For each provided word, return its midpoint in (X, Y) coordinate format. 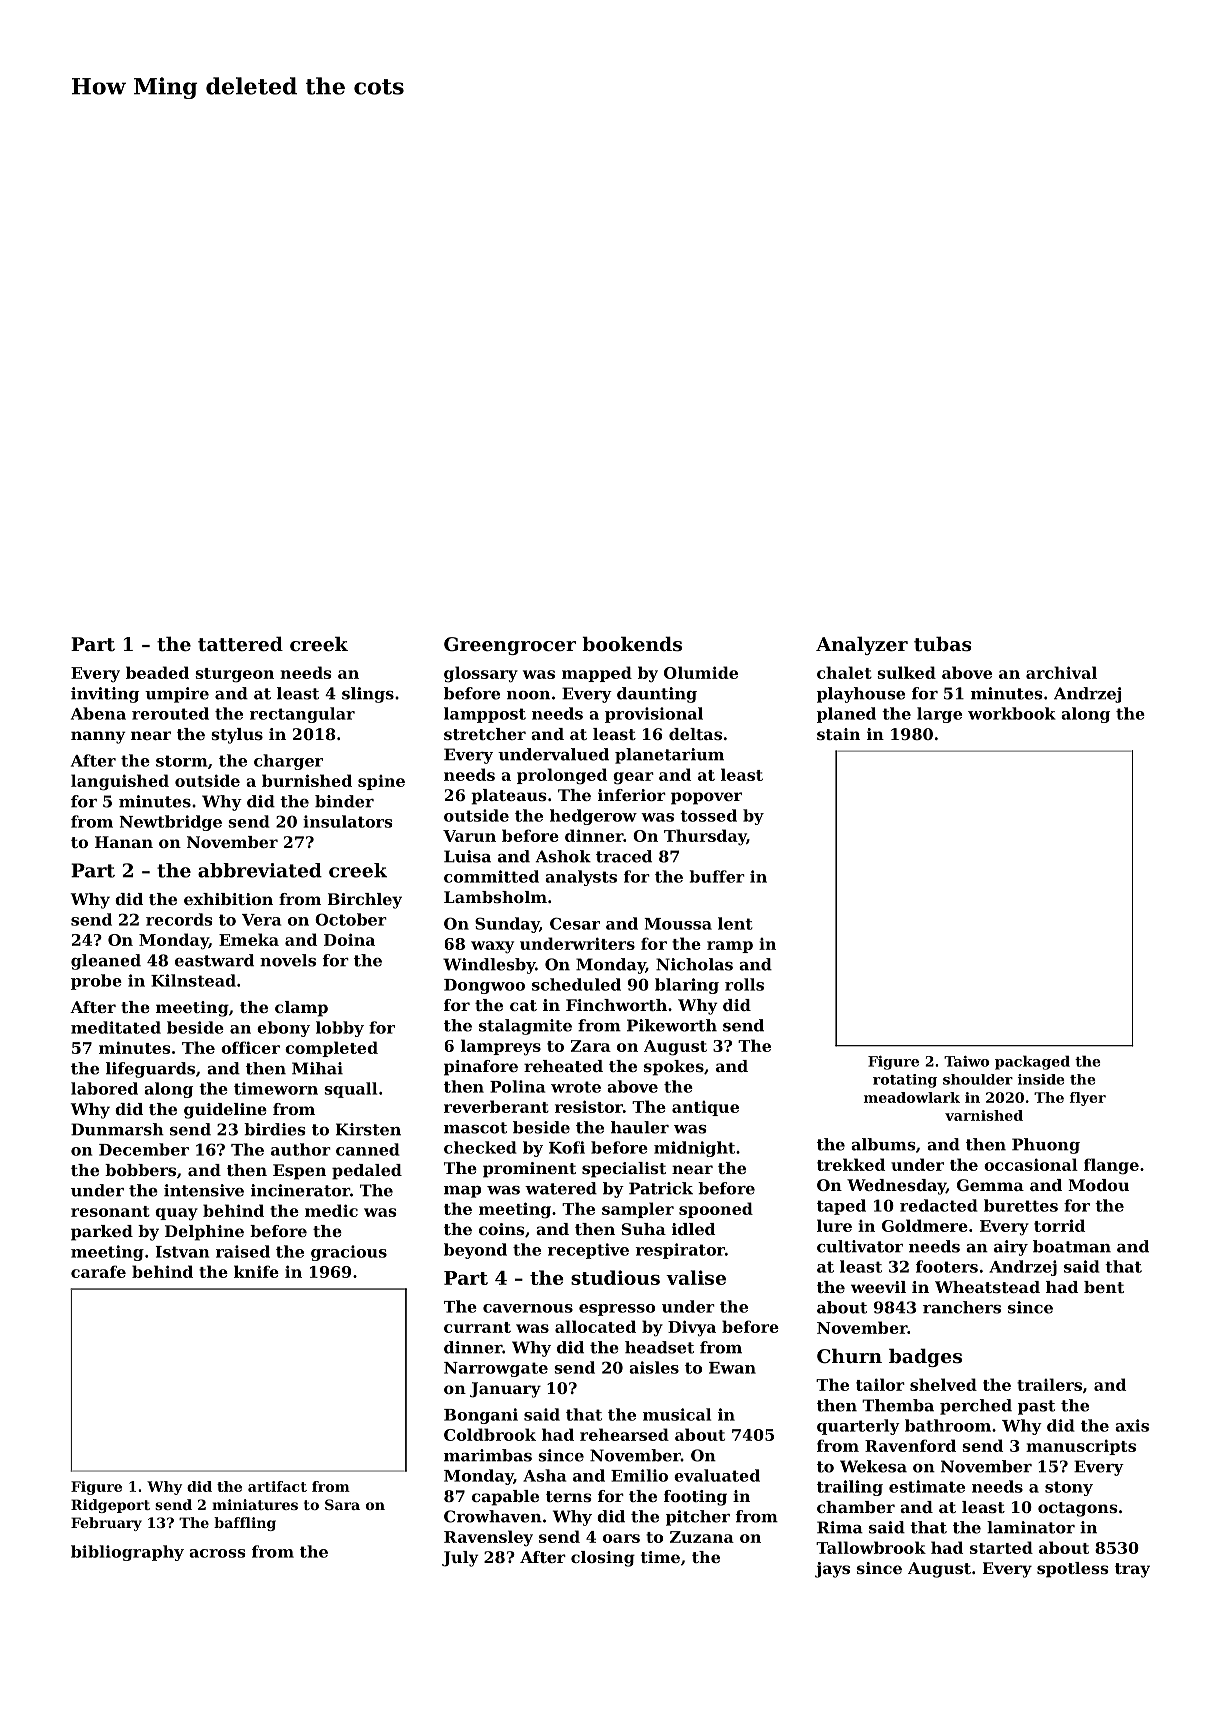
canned (368, 1149)
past (1036, 1407)
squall (350, 1090)
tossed (708, 815)
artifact (277, 1486)
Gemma (990, 1185)
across (217, 1553)
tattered (240, 644)
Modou (1098, 1185)
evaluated (717, 1475)
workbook (1012, 713)
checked (480, 1147)
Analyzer (862, 645)
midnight (694, 1149)
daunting (657, 695)
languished (120, 782)
